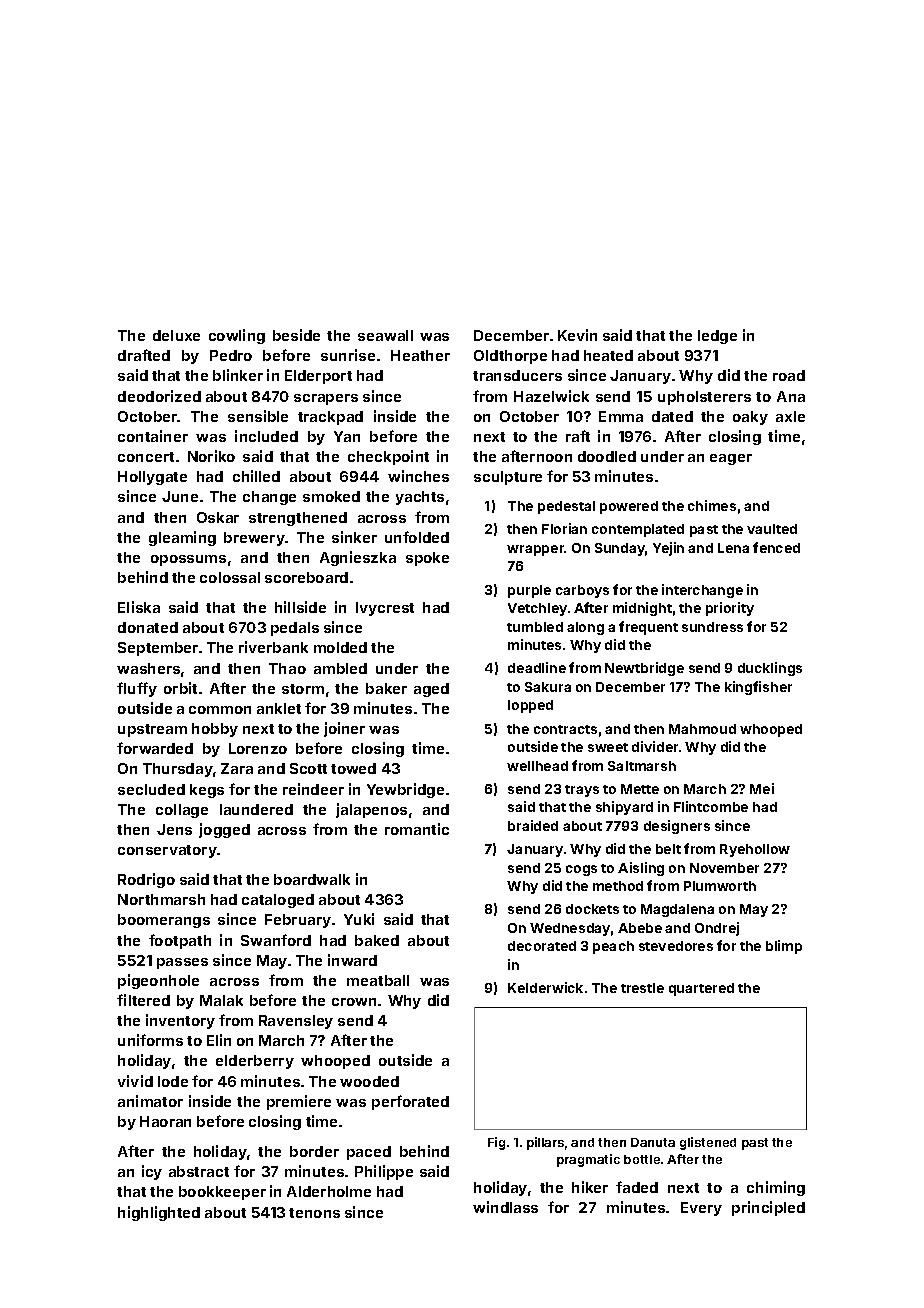 The width and height of the page is (924, 1308). What do you see at coordinates (427, 559) in the page?
I see `spoke` at bounding box center [427, 559].
